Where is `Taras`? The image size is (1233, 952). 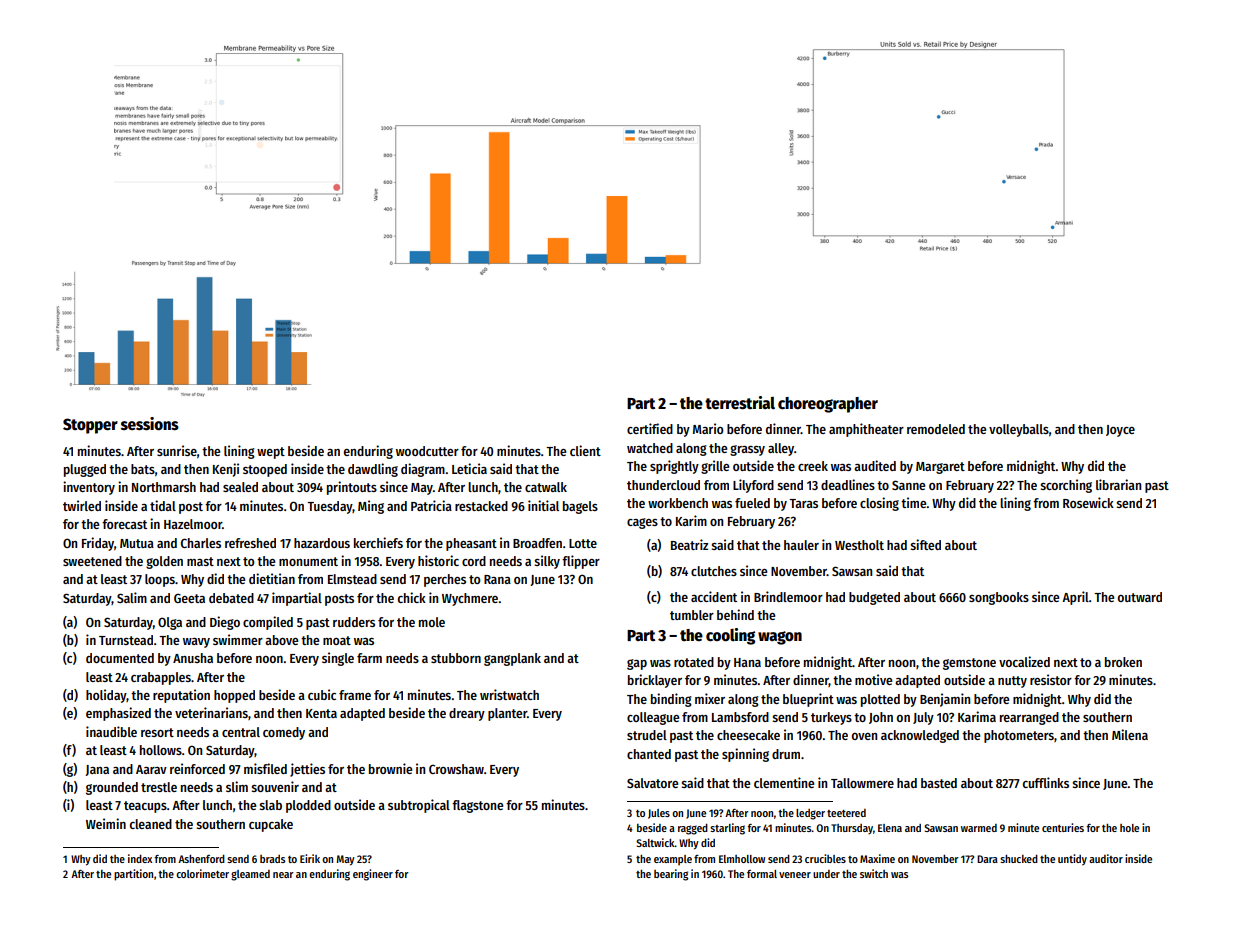
Taras is located at coordinates (803, 503).
